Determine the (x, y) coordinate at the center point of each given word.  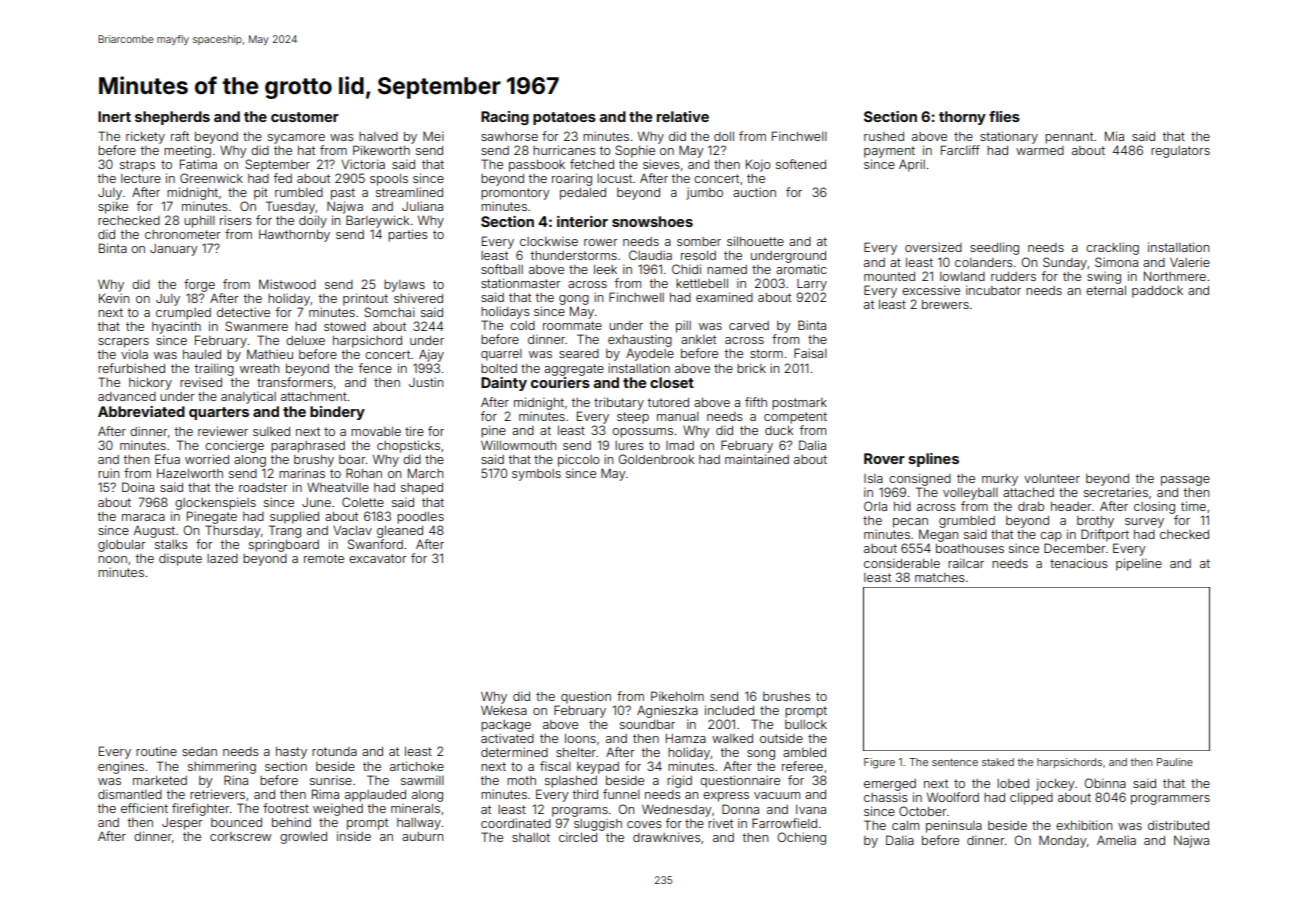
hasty (291, 753)
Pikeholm (677, 696)
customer (305, 117)
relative (683, 116)
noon (112, 559)
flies (1004, 116)
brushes (786, 696)
